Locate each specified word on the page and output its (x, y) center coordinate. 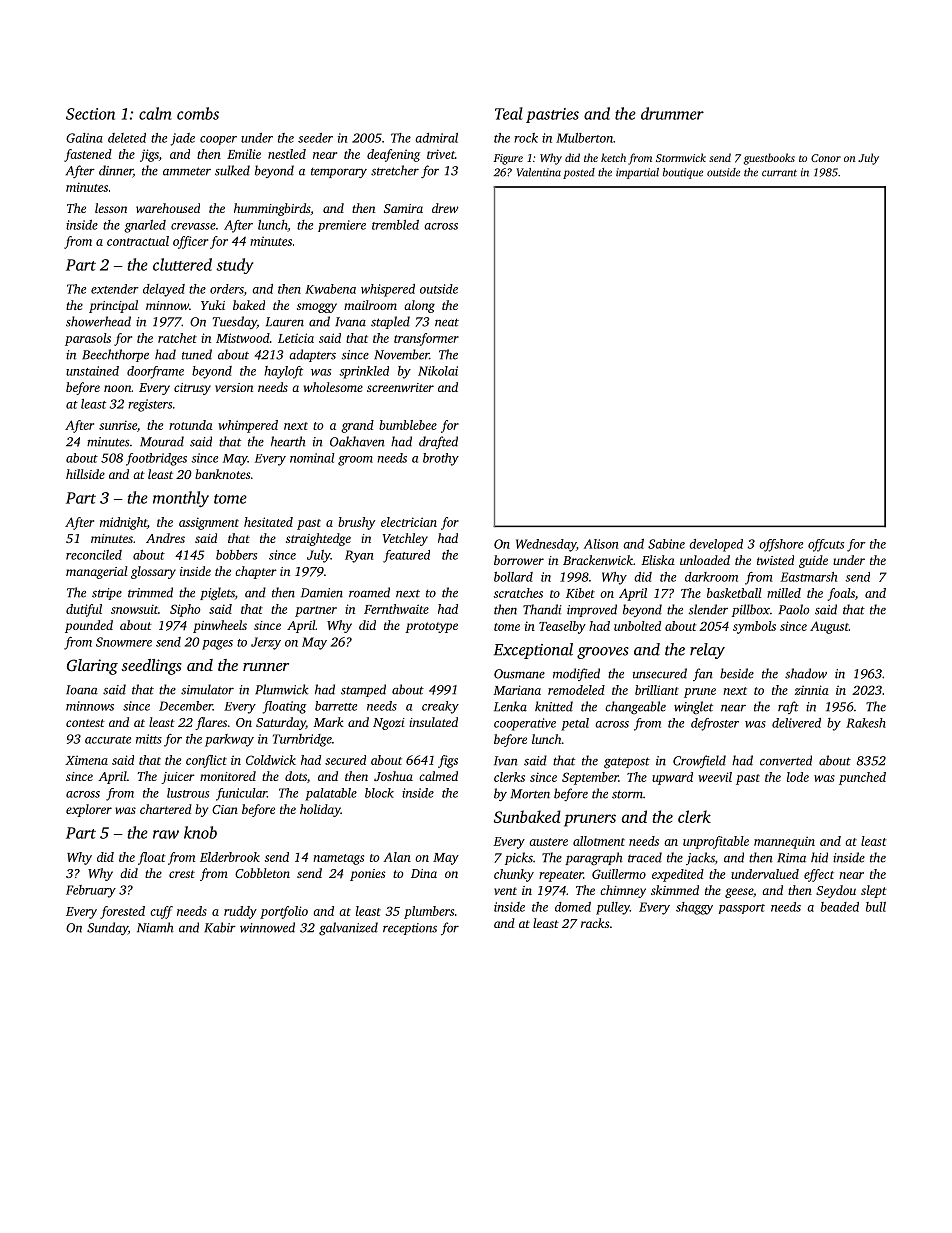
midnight (123, 523)
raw (166, 834)
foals (841, 594)
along (419, 306)
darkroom (711, 577)
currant (779, 173)
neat (447, 323)
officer (190, 242)
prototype (431, 627)
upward (672, 778)
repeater (561, 876)
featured (406, 556)
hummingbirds (272, 209)
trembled (395, 225)
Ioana (82, 690)
